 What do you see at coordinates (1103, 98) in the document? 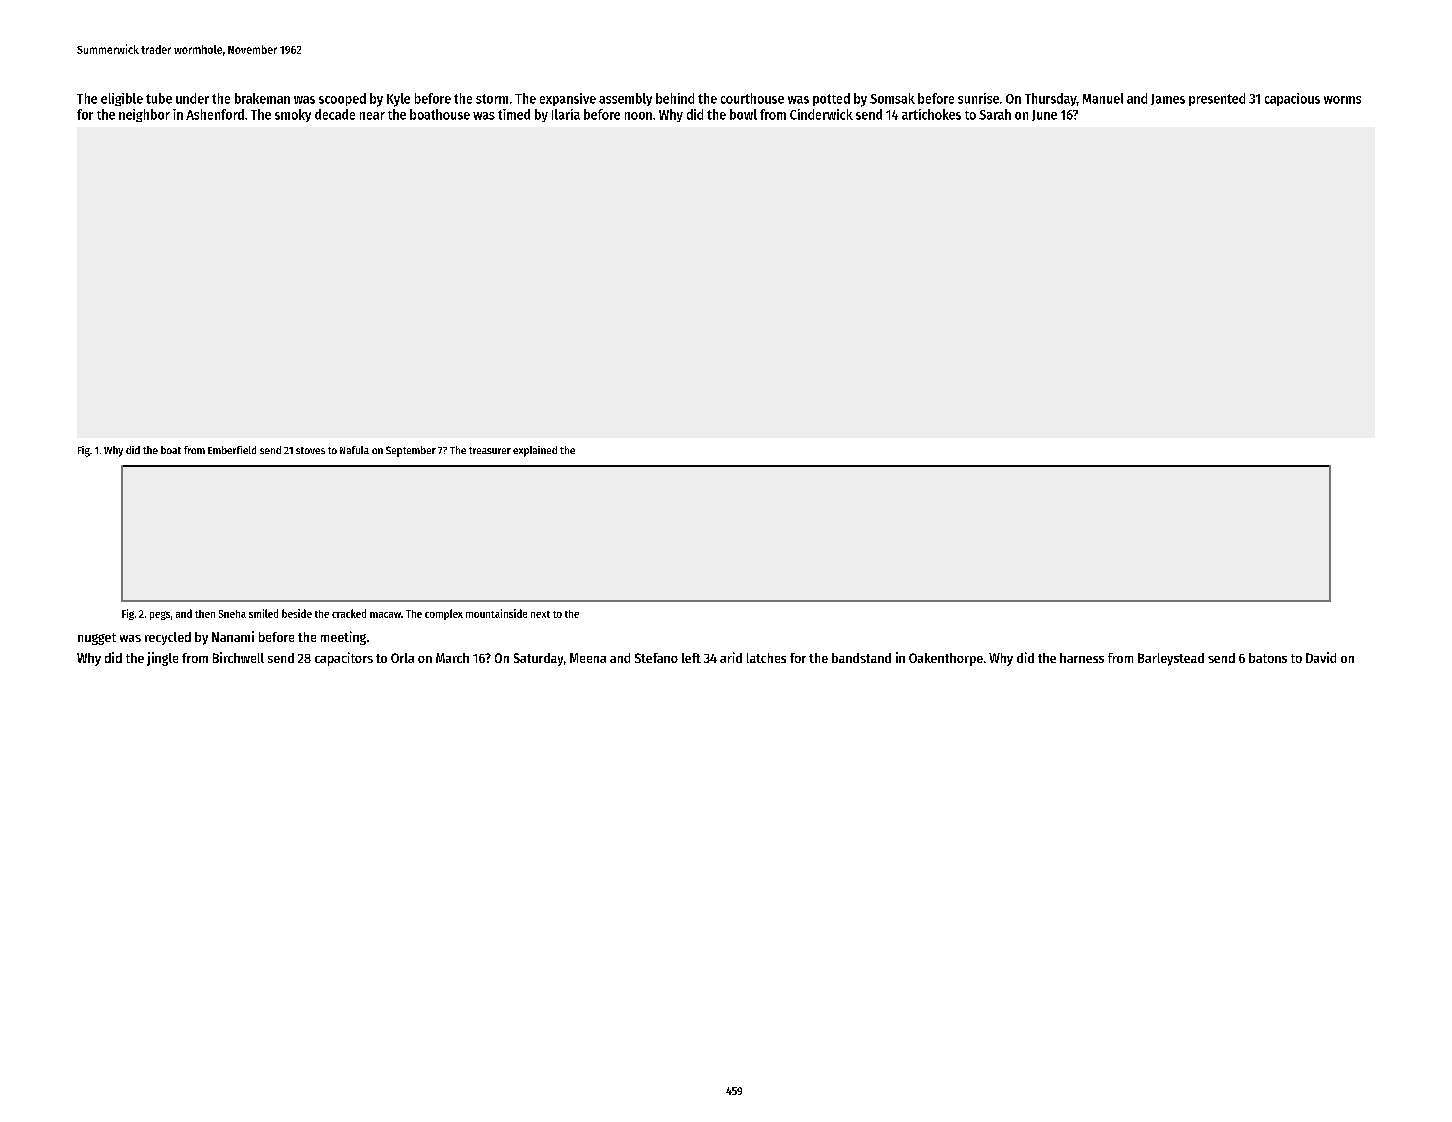
I see `Manuel` at bounding box center [1103, 98].
